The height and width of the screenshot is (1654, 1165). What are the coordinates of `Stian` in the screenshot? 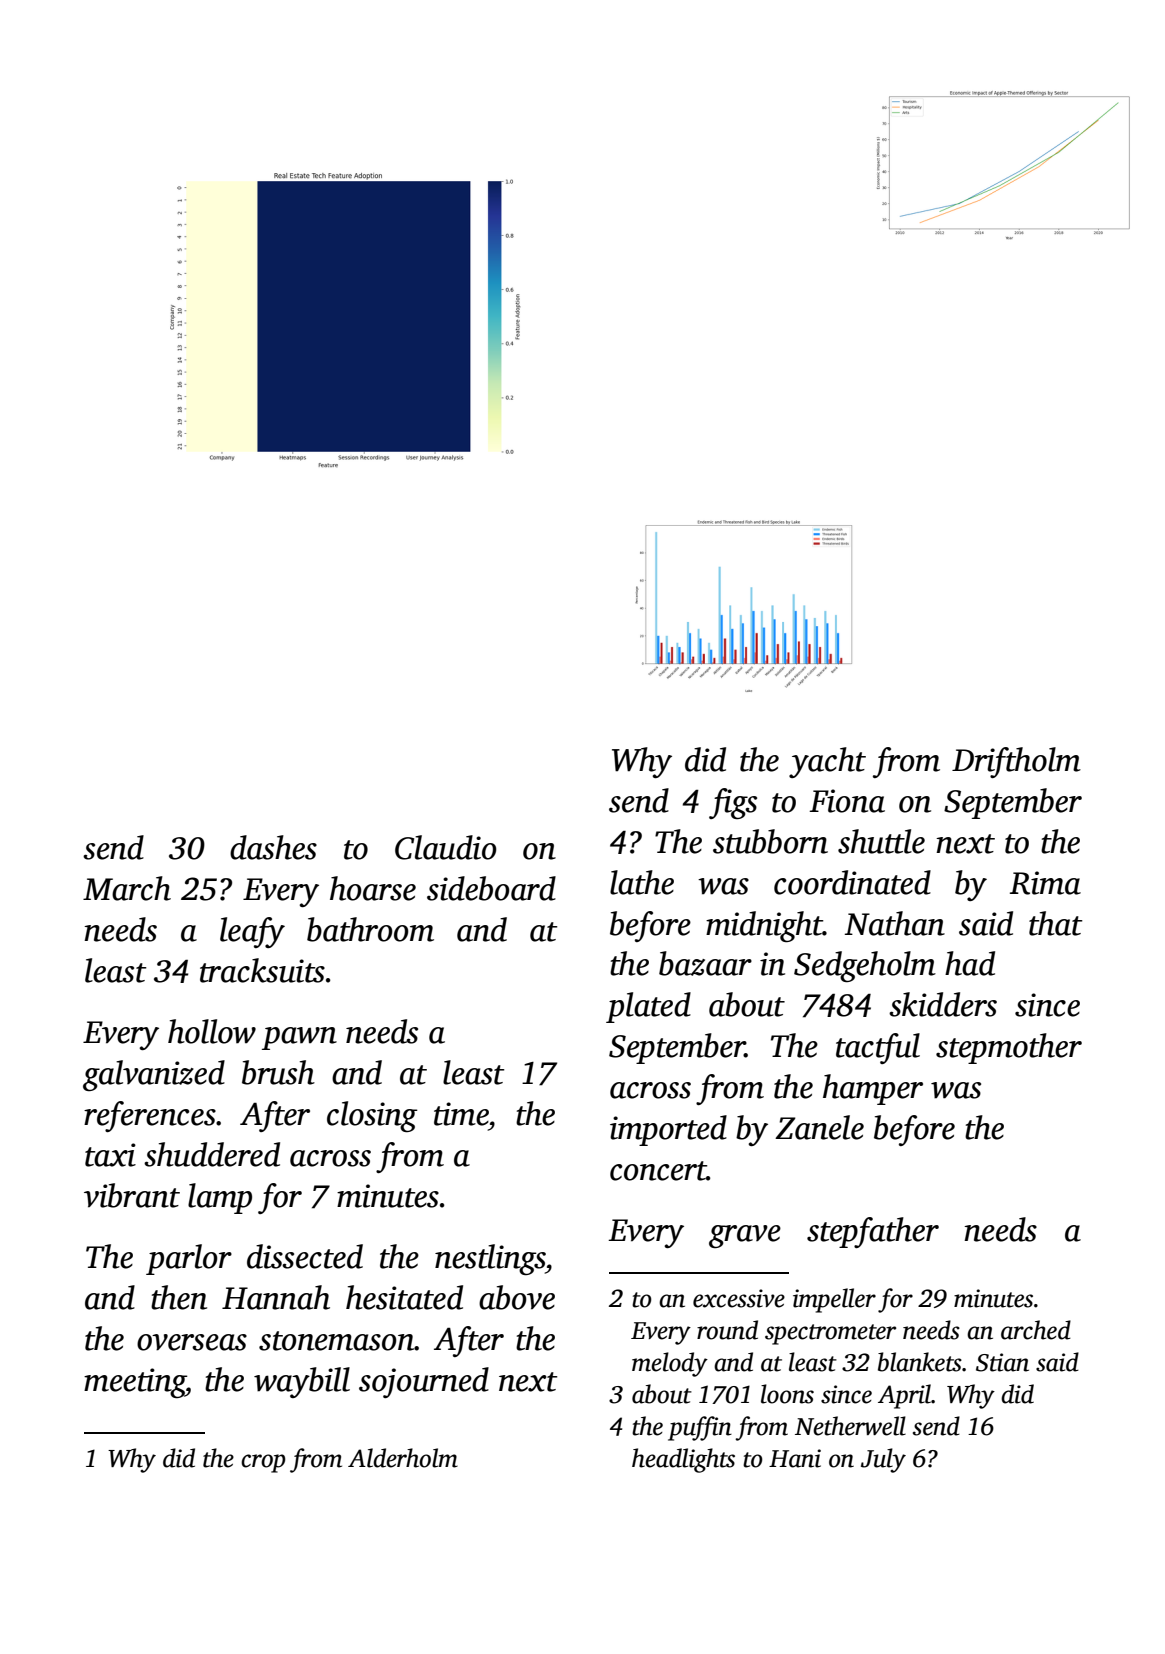 It's located at (1002, 1362).
